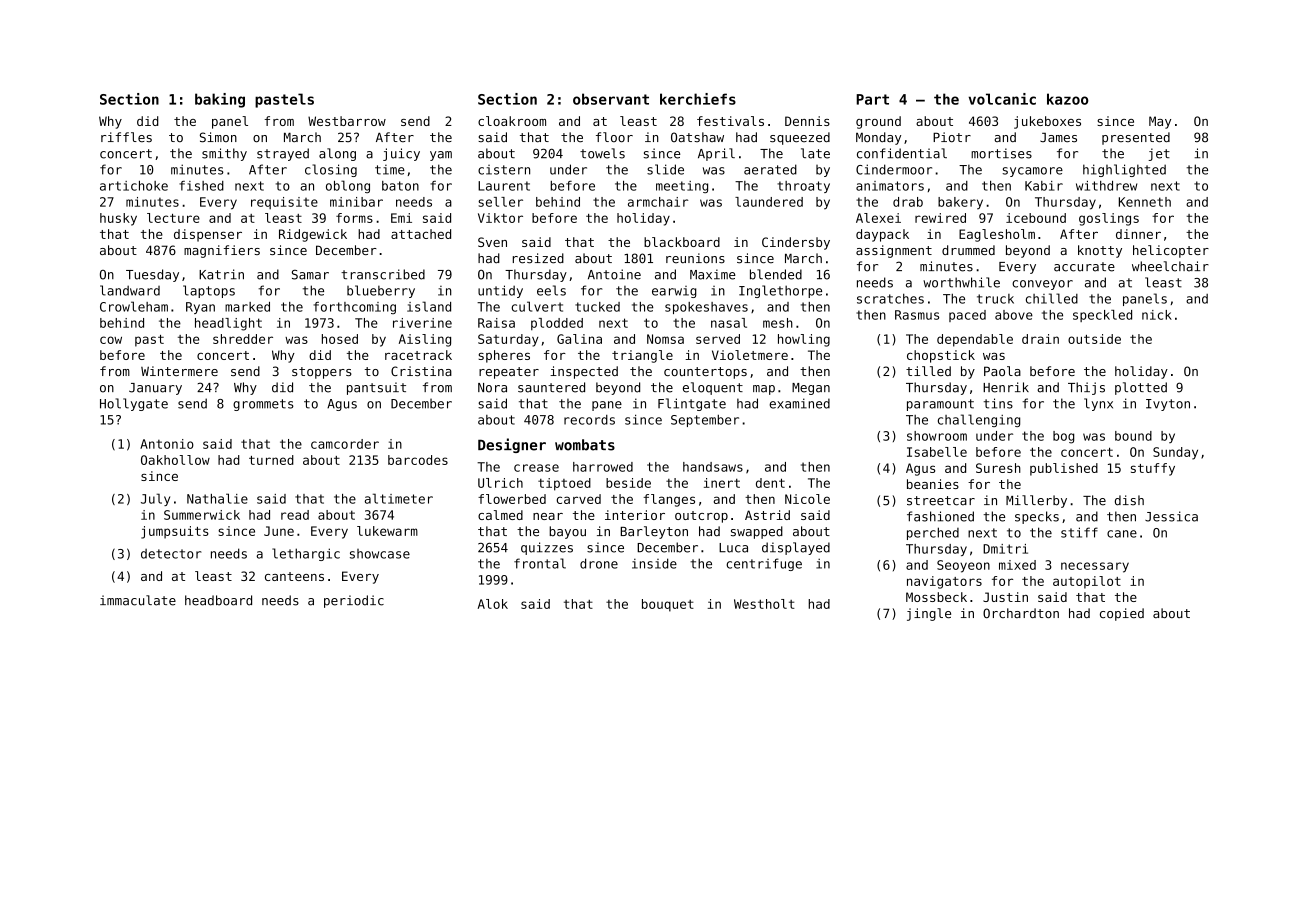 The height and width of the screenshot is (924, 1308). I want to click on artichoke, so click(134, 186).
